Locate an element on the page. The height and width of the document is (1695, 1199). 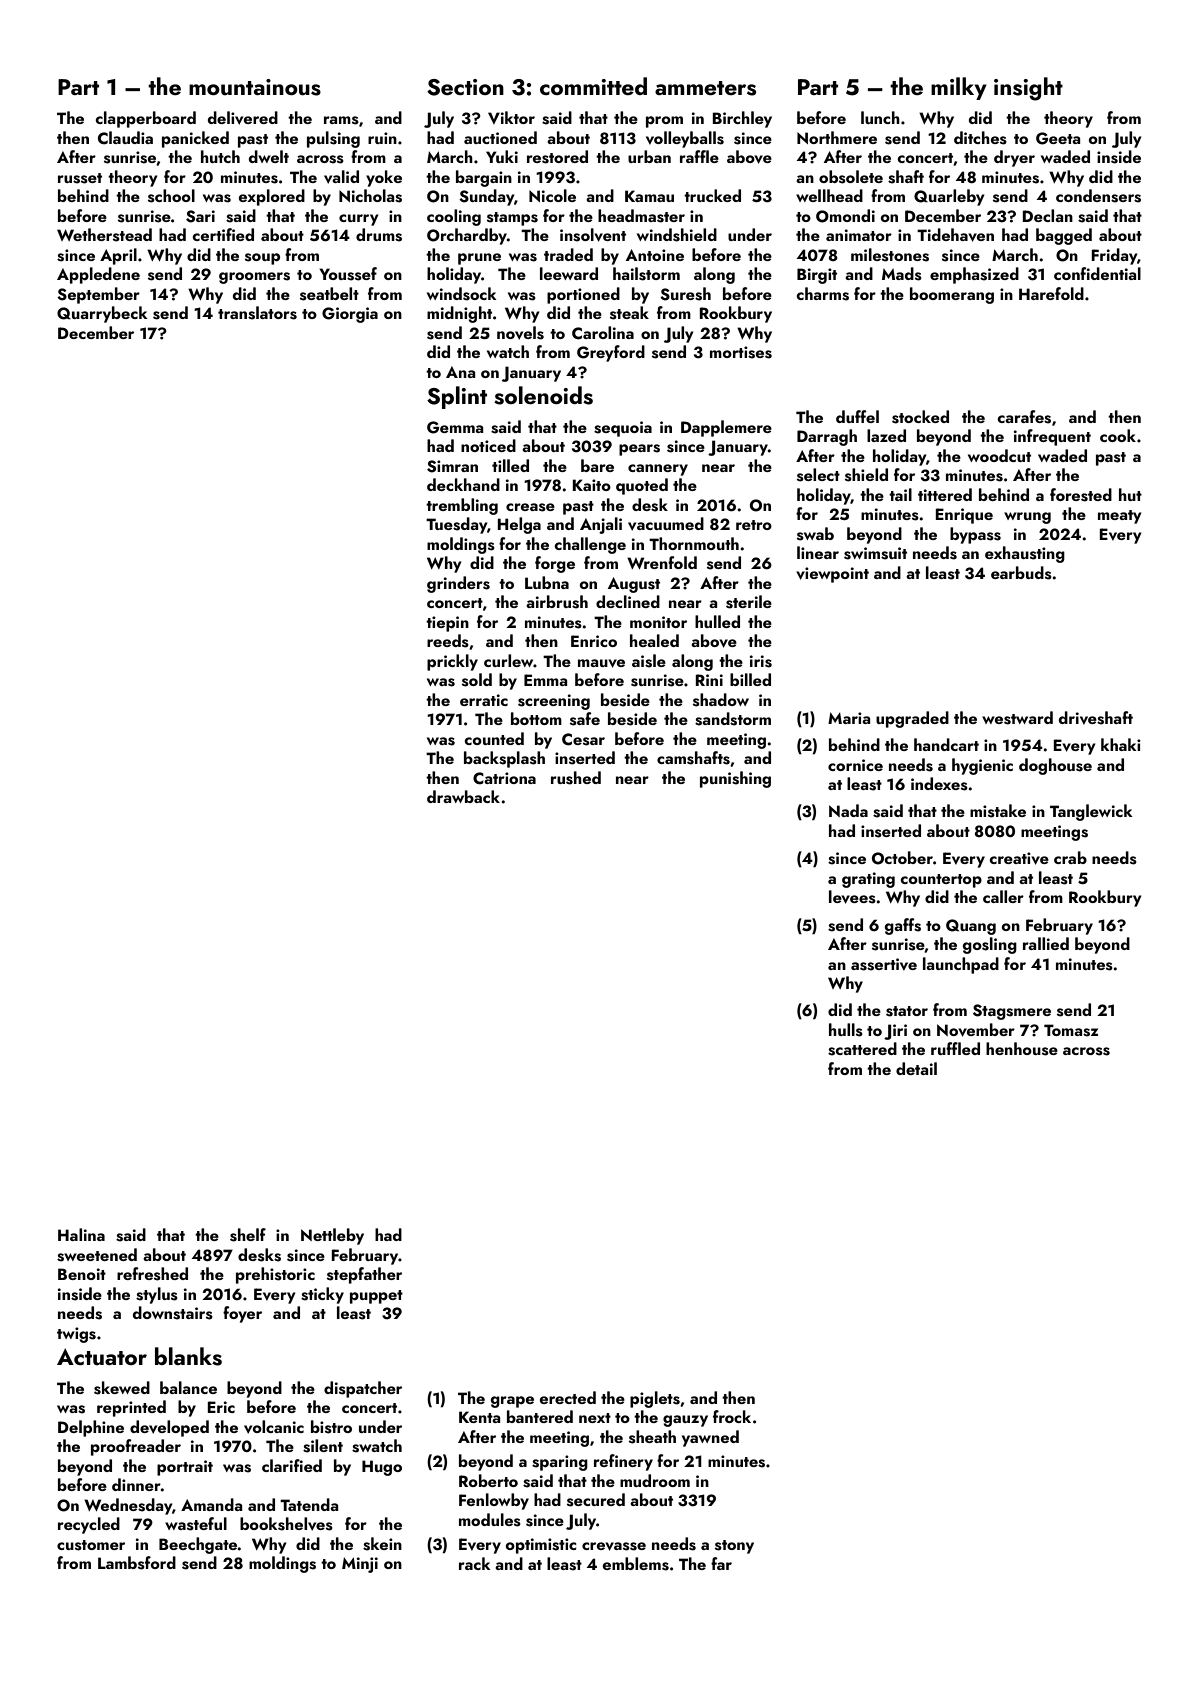
levees is located at coordinates (852, 897).
